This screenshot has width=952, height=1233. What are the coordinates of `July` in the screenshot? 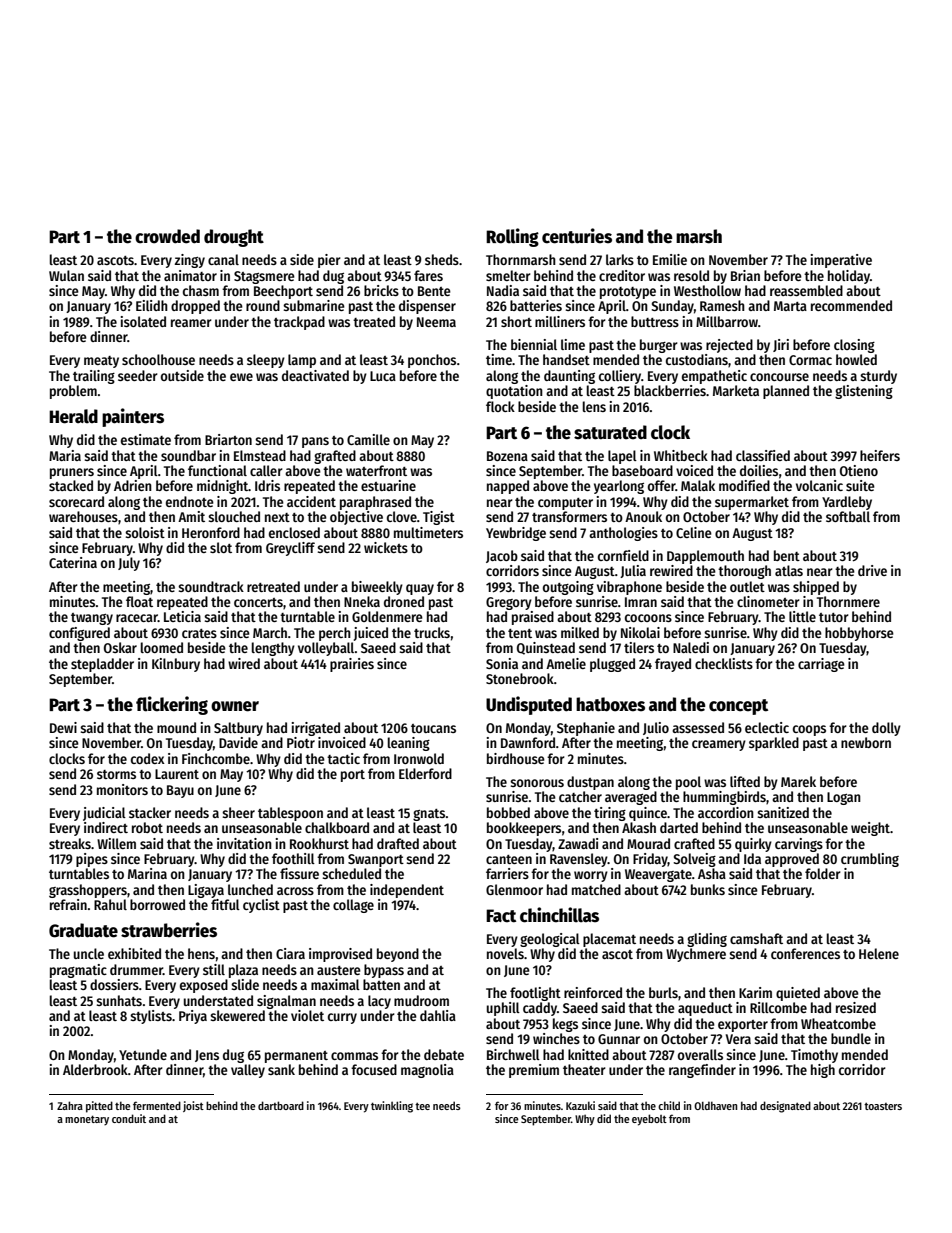 It's located at (129, 564).
